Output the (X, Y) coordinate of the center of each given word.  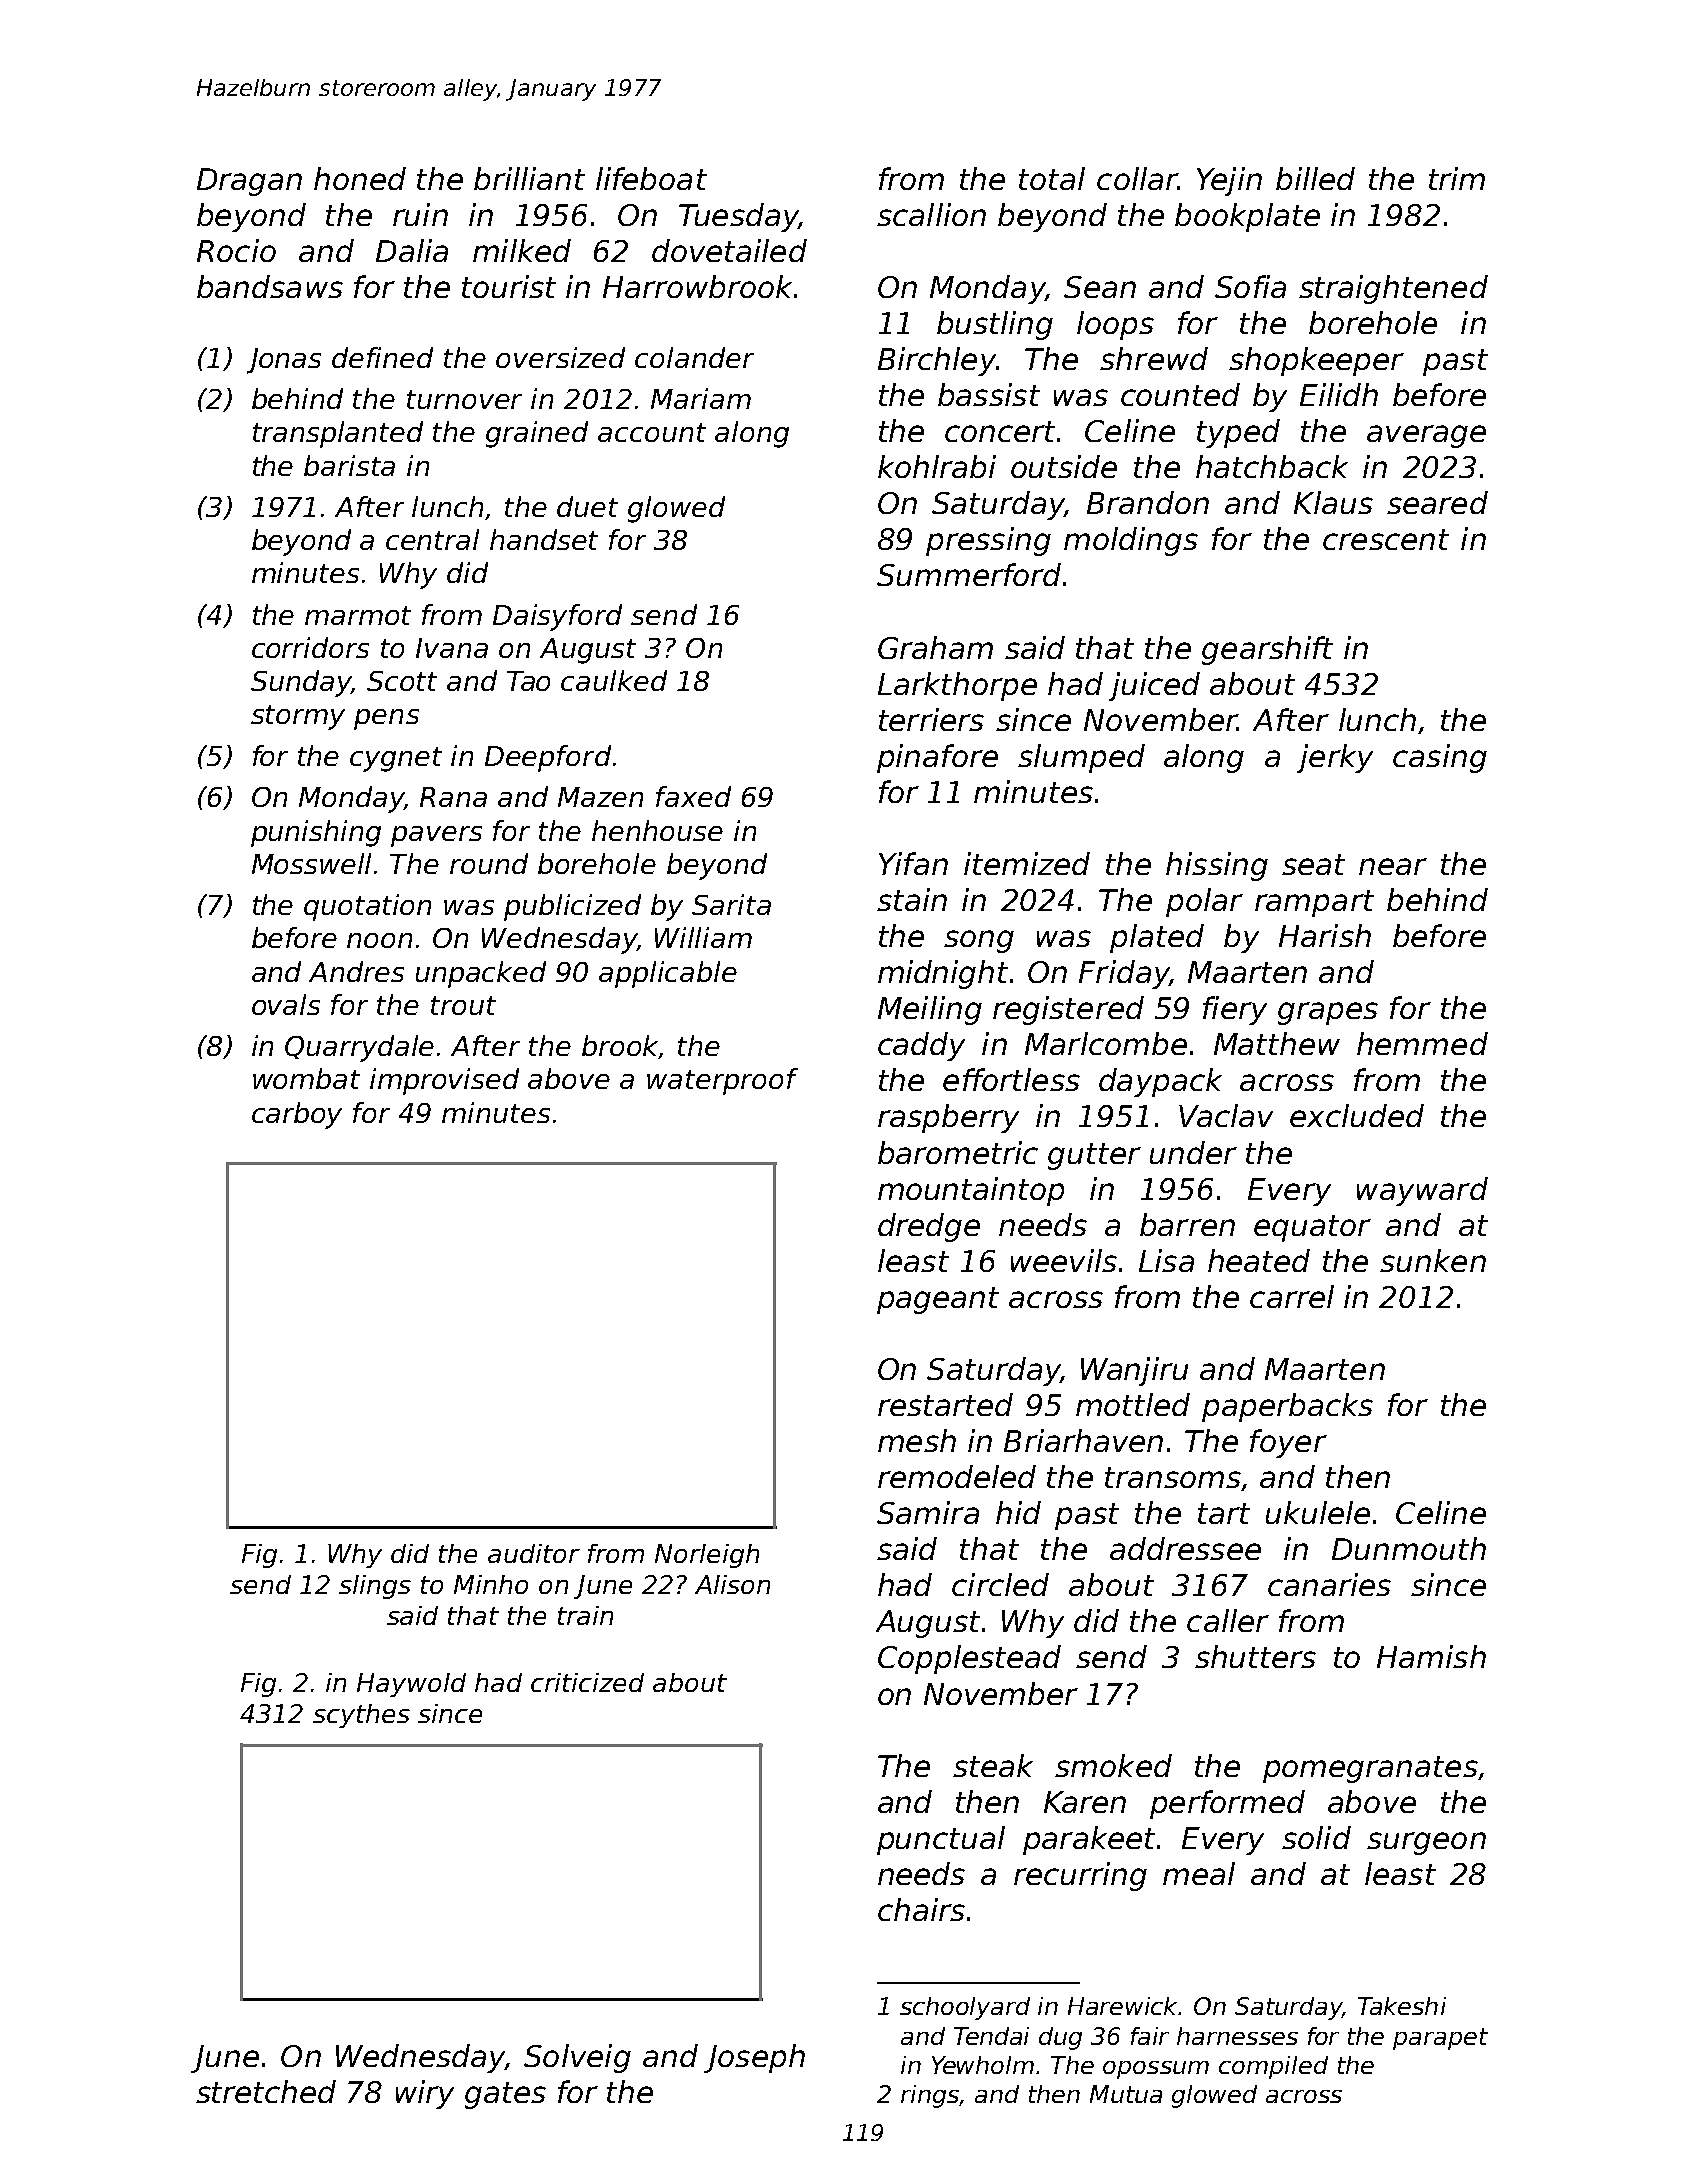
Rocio (236, 250)
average (1426, 436)
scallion (931, 214)
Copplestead (969, 1659)
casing (1440, 758)
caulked (614, 680)
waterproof (722, 1081)
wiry (425, 2094)
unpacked (481, 974)
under (1193, 1152)
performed (1227, 1804)
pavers (436, 836)
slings (375, 1587)
